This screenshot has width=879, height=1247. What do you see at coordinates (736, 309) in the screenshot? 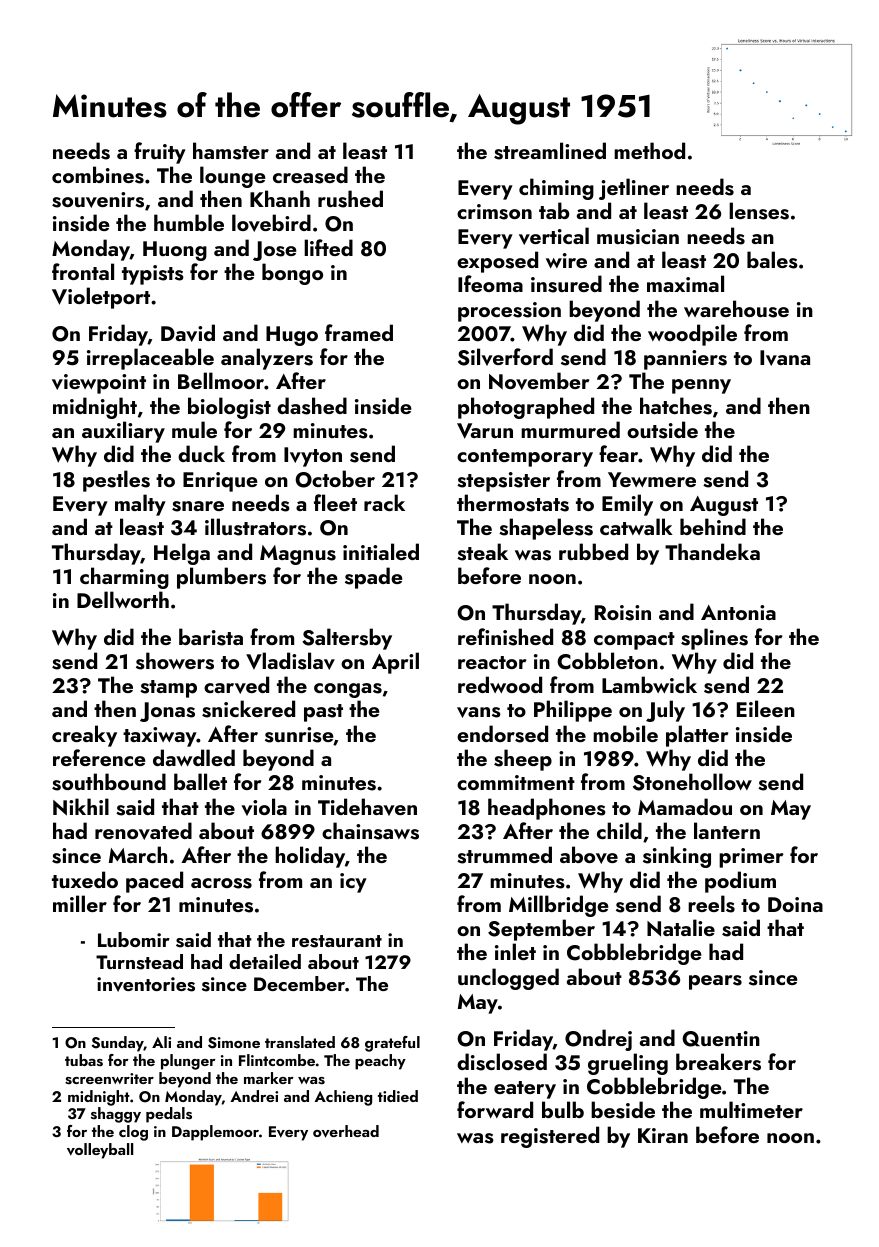
I see `warehouse` at bounding box center [736, 309].
